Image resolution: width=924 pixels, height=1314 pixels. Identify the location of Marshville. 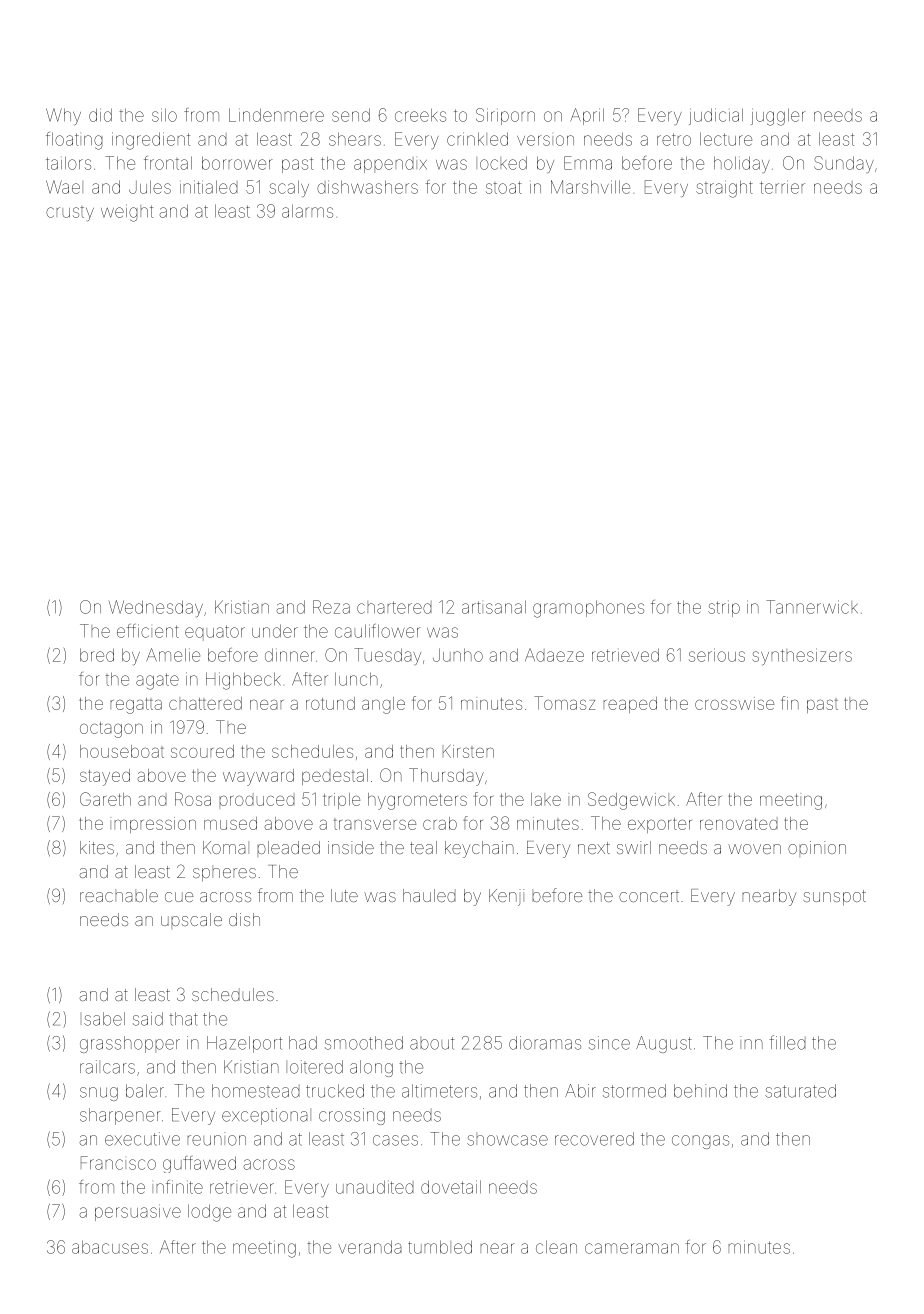
(590, 187).
